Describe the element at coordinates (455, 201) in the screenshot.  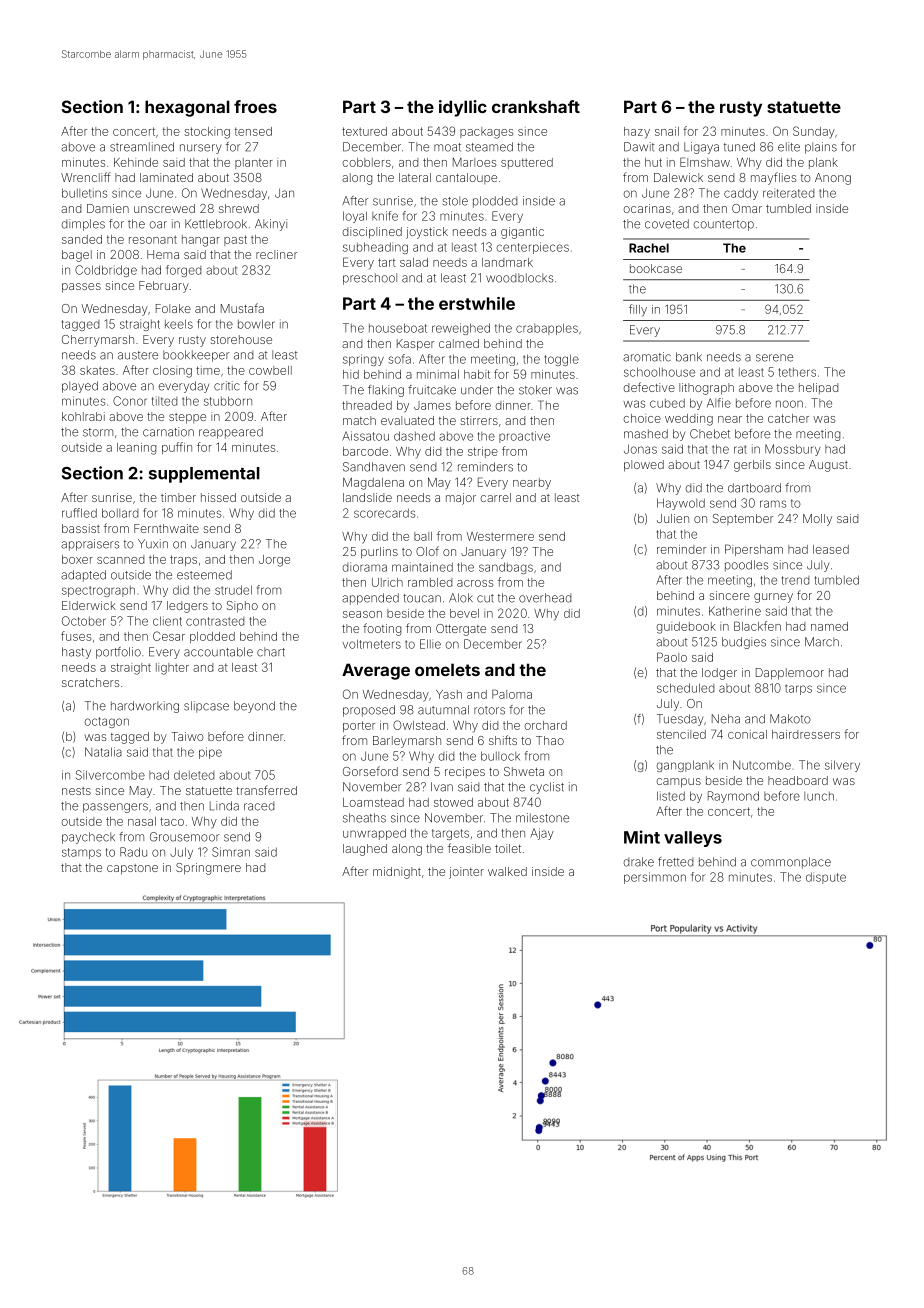
I see `stole` at that location.
